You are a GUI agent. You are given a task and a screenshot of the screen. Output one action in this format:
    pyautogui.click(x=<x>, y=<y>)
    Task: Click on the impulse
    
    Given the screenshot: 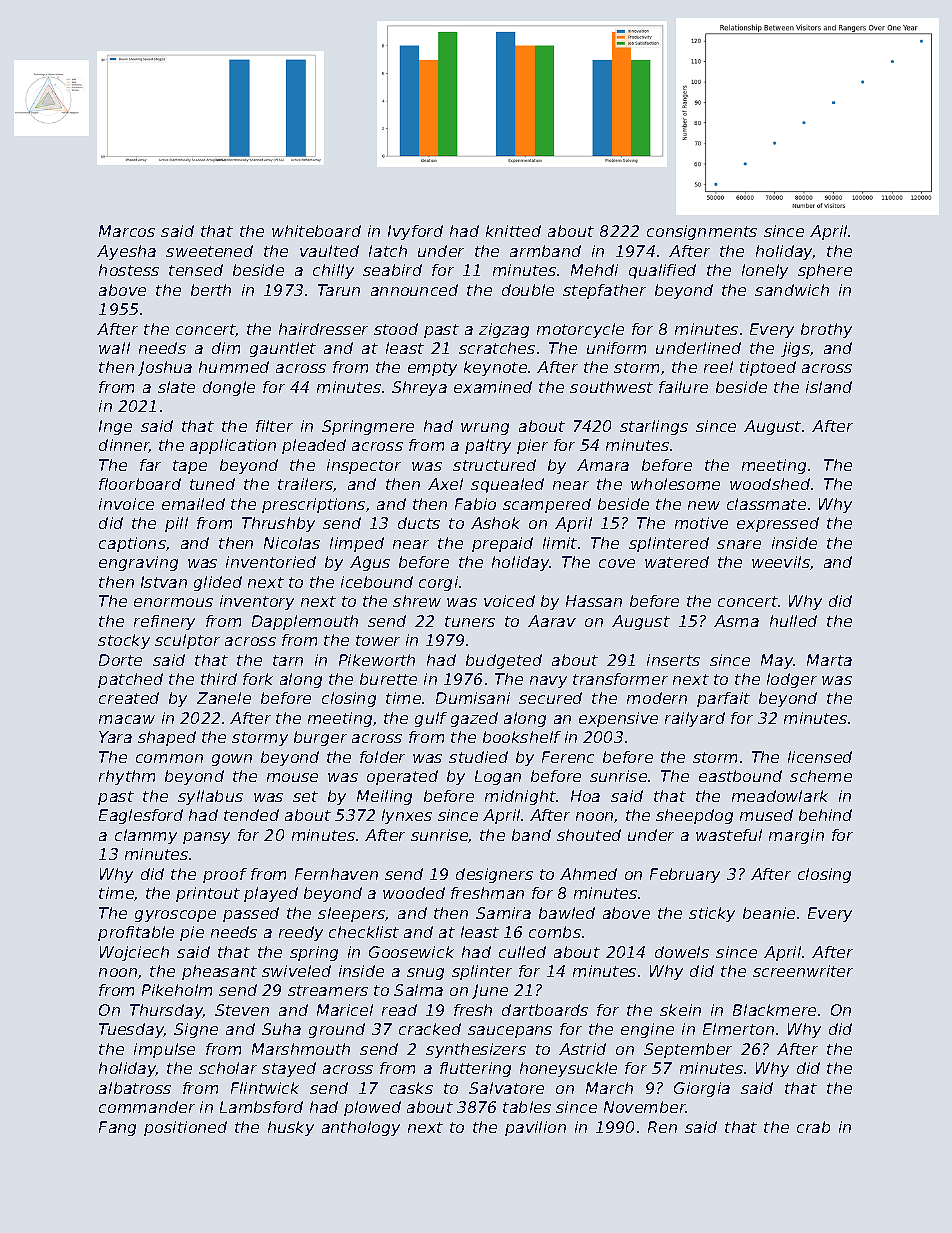 What is the action you would take?
    pyautogui.click(x=164, y=1050)
